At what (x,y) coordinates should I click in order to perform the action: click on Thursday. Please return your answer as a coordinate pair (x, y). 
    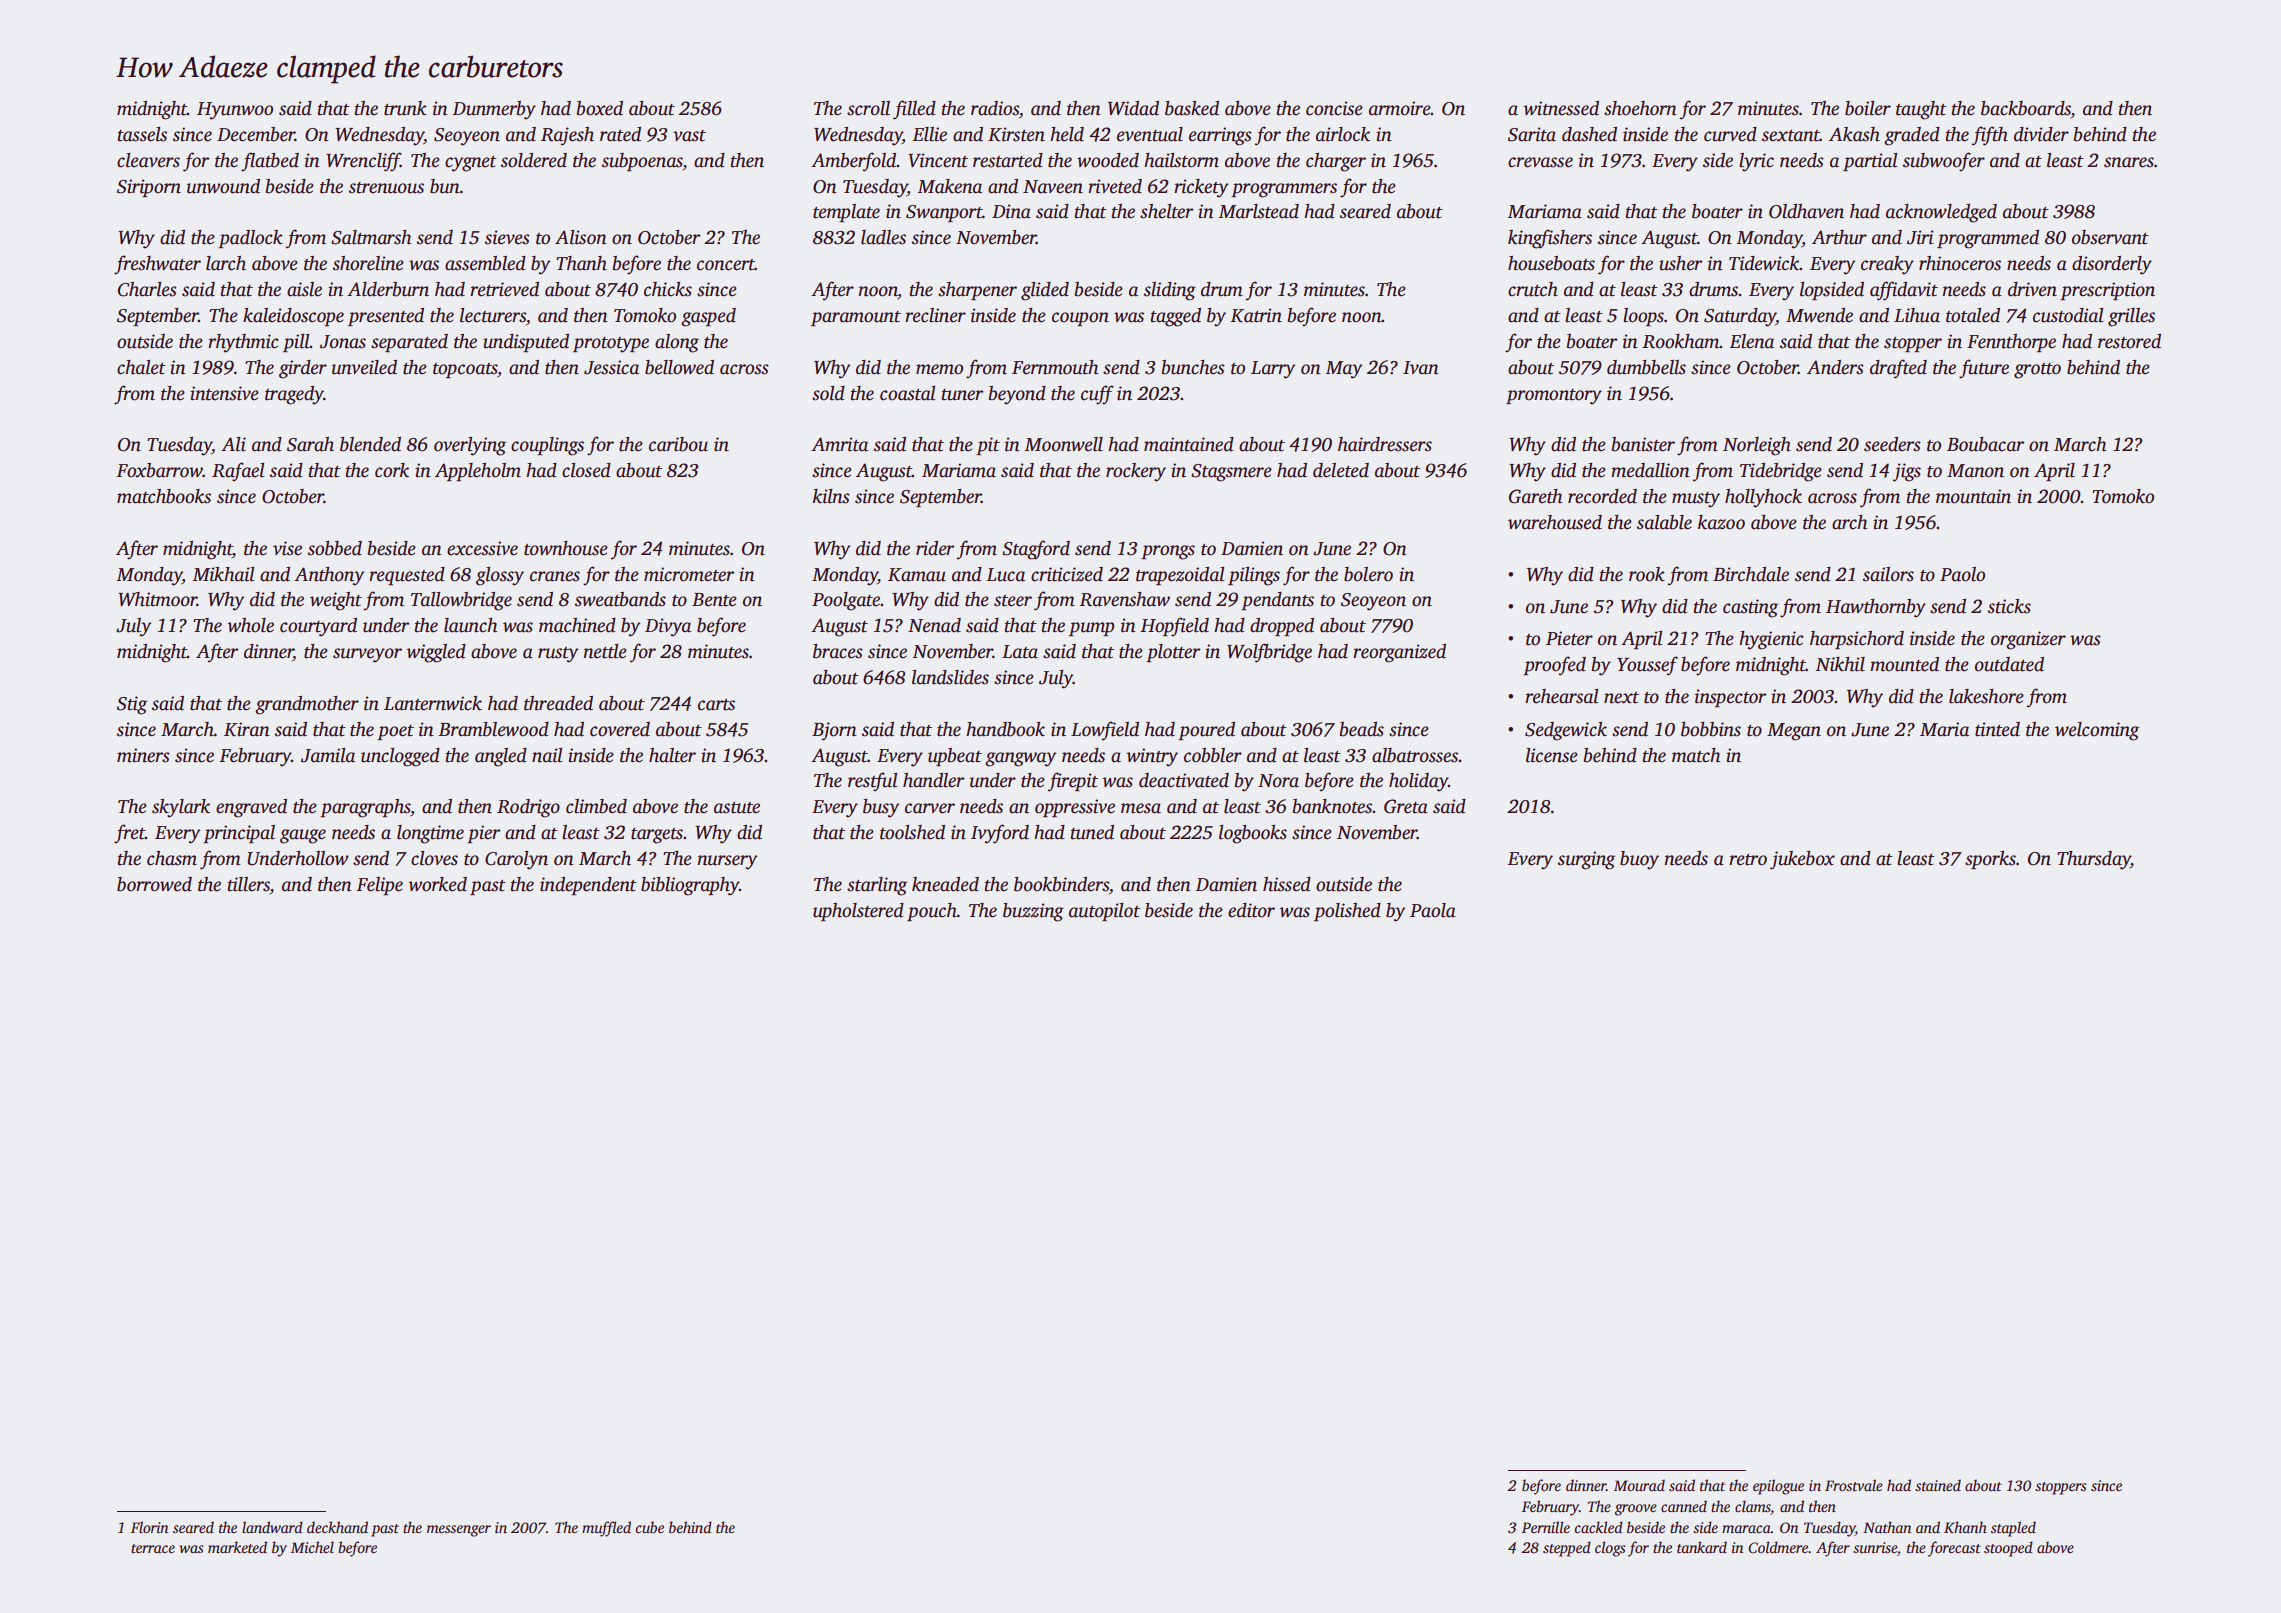
    Looking at the image, I should click on (2094, 860).
